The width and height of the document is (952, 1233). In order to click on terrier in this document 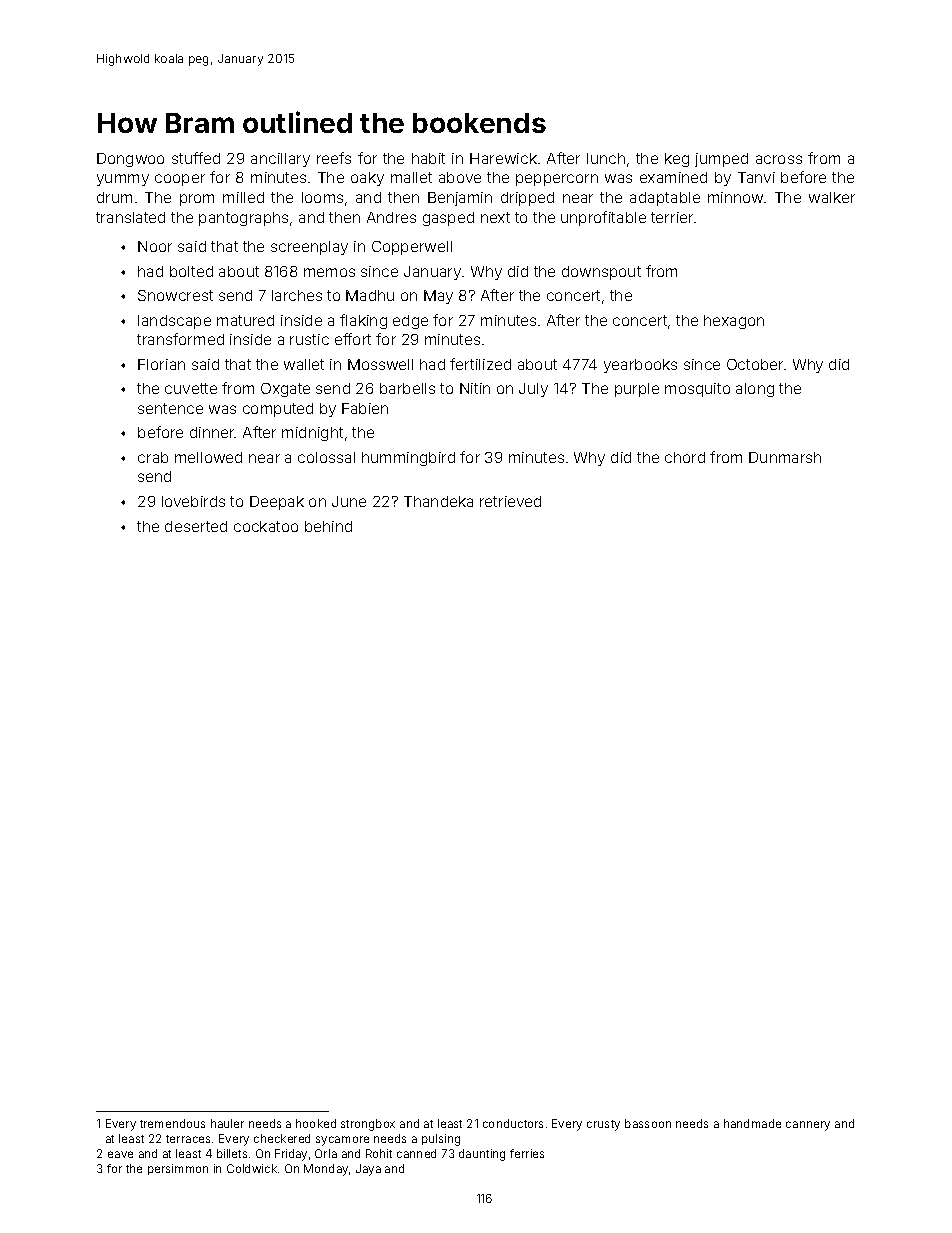, I will do `click(673, 217)`.
